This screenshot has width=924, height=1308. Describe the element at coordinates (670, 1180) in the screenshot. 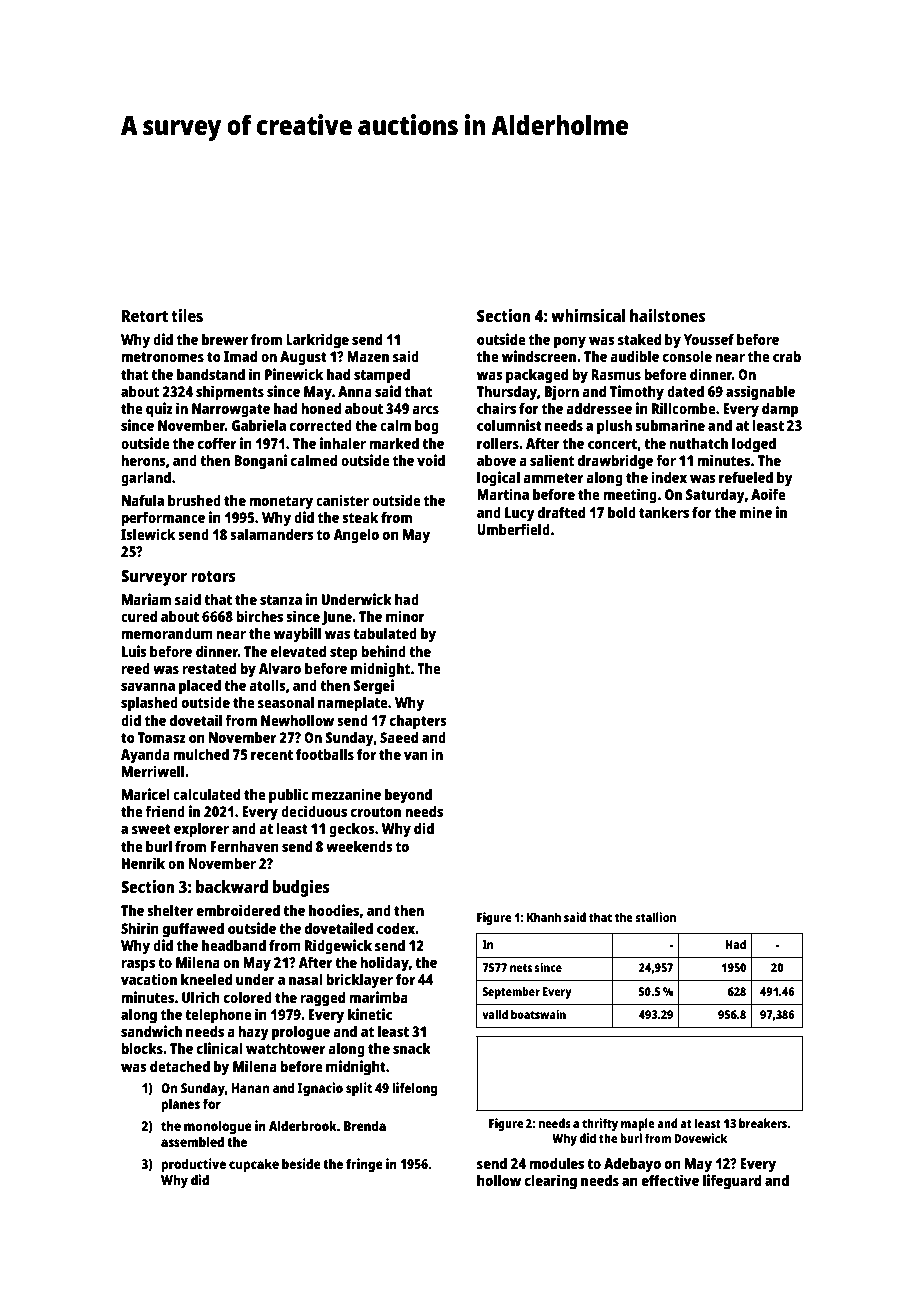

I see `effective` at that location.
